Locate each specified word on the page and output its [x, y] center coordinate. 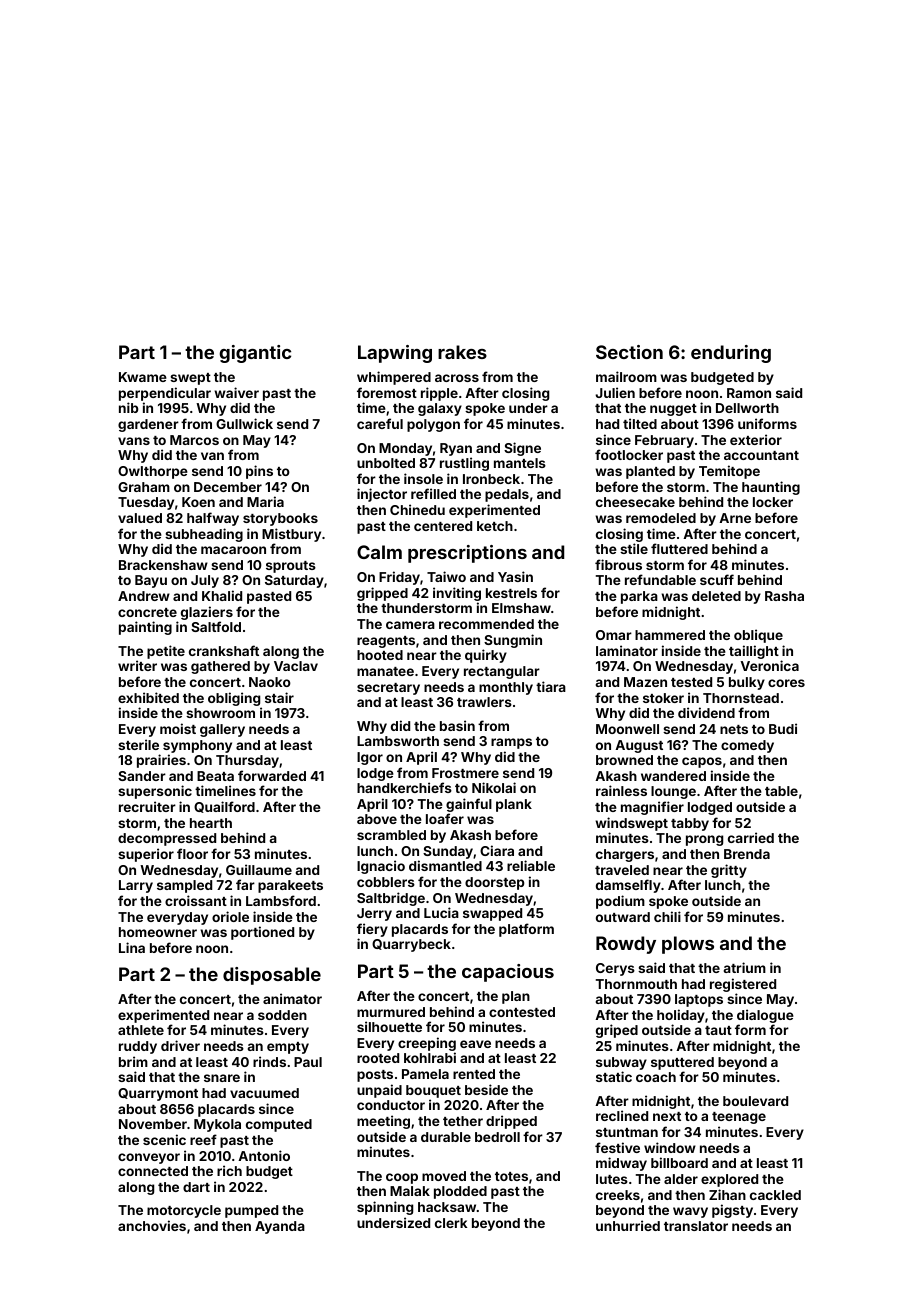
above [377, 819]
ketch [495, 526]
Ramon [749, 393]
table [781, 791]
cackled [775, 1195]
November [153, 1124]
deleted [716, 596]
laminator [627, 650]
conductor [391, 1105]
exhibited [148, 697]
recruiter [147, 806]
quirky [486, 656]
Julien [615, 392]
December [228, 487]
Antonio [264, 1155]
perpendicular [165, 394]
